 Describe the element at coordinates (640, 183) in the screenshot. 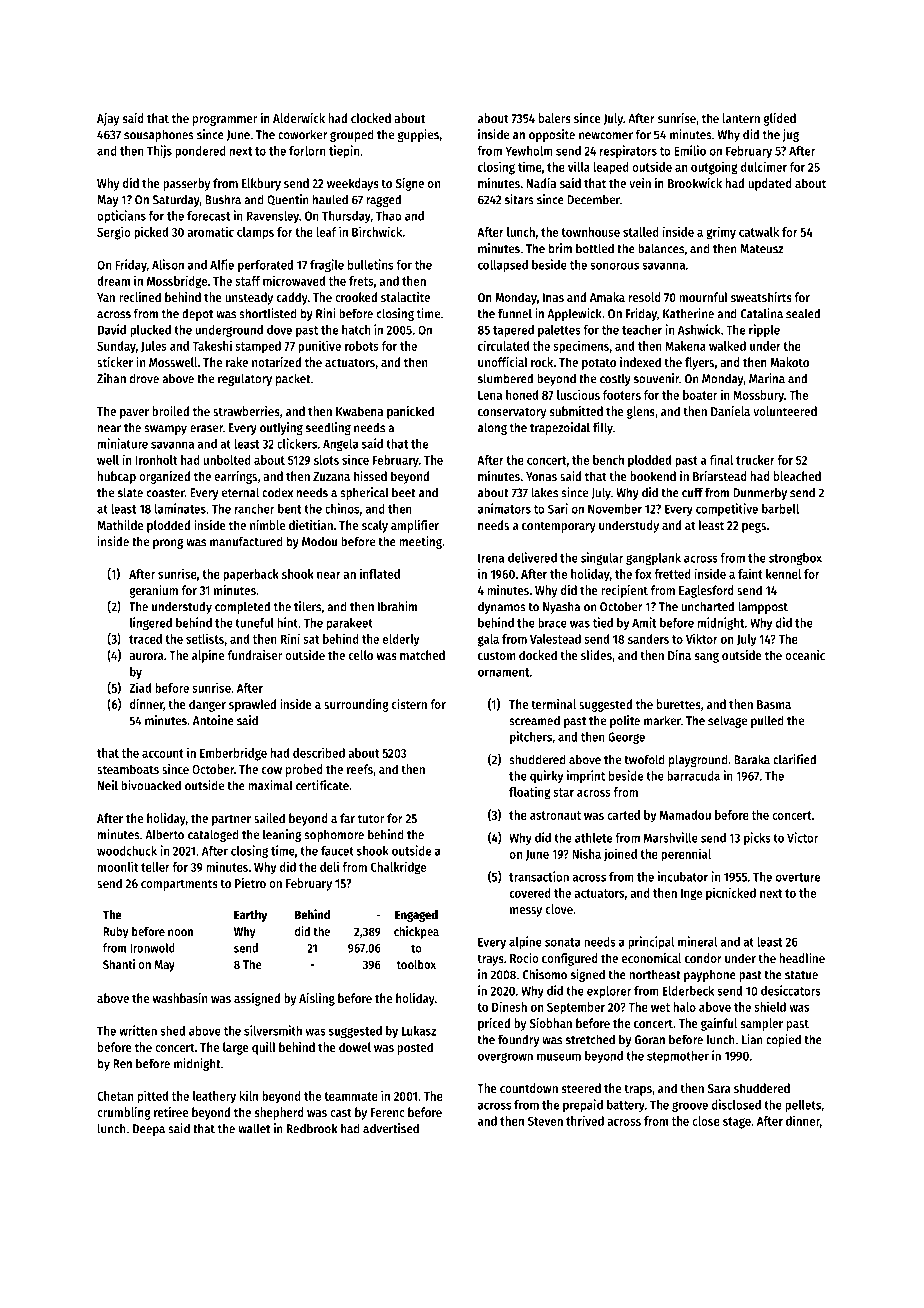

I see `vein` at that location.
